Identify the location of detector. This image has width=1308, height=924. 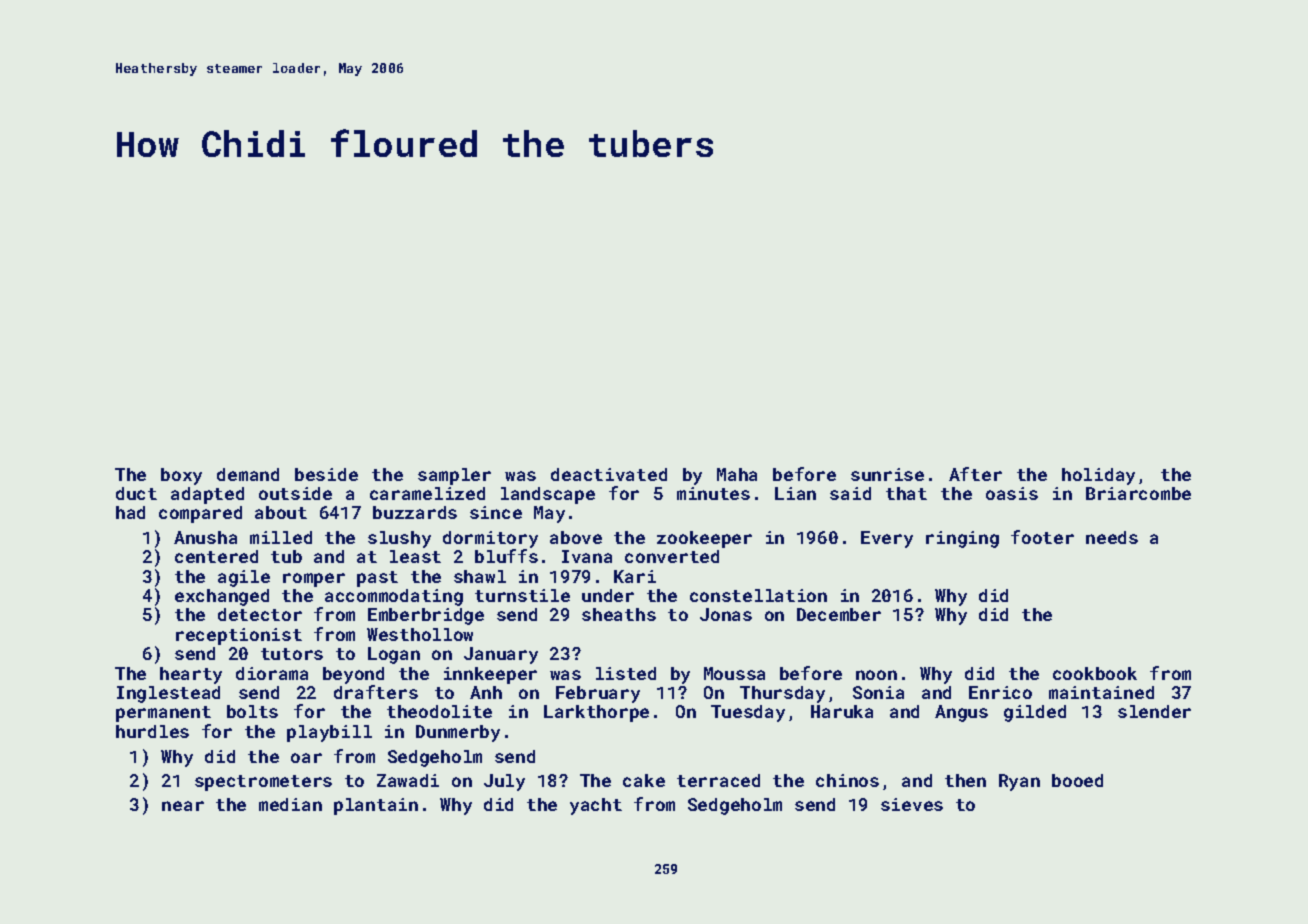
(260, 614).
